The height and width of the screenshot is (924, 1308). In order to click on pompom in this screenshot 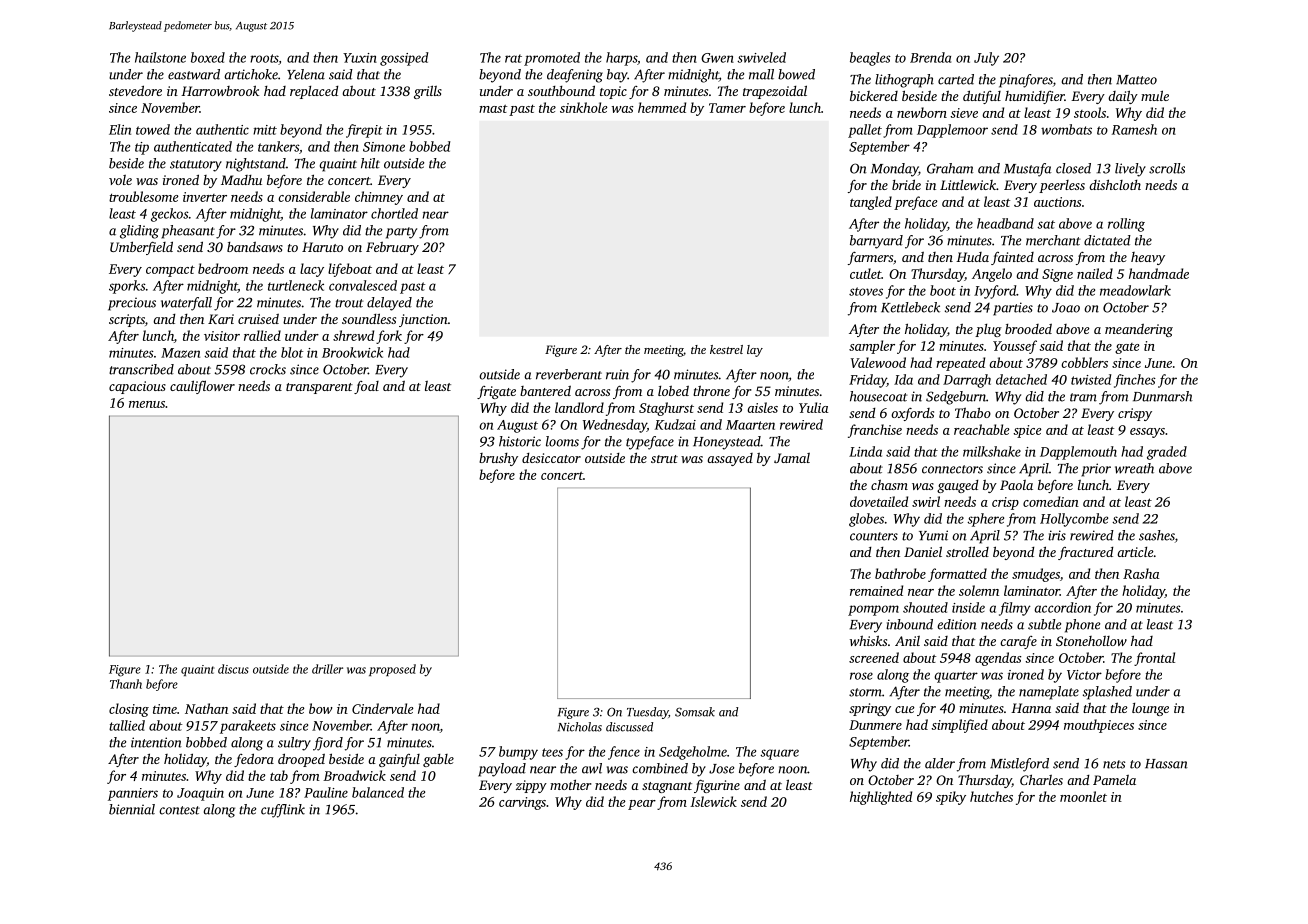, I will do `click(873, 610)`.
